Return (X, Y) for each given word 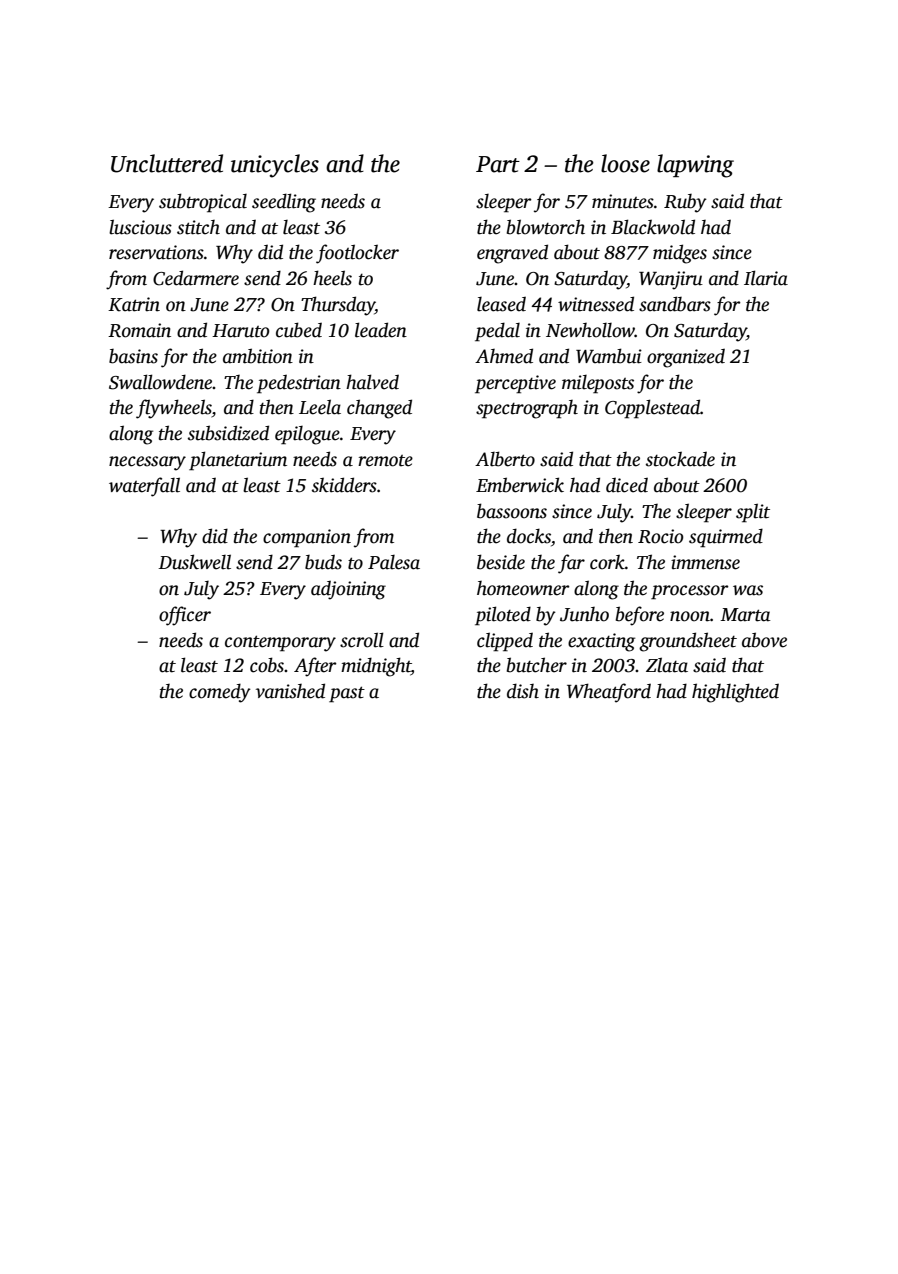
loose (625, 163)
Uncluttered (167, 163)
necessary (147, 463)
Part (498, 164)
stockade (680, 459)
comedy (220, 693)
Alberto (505, 459)
